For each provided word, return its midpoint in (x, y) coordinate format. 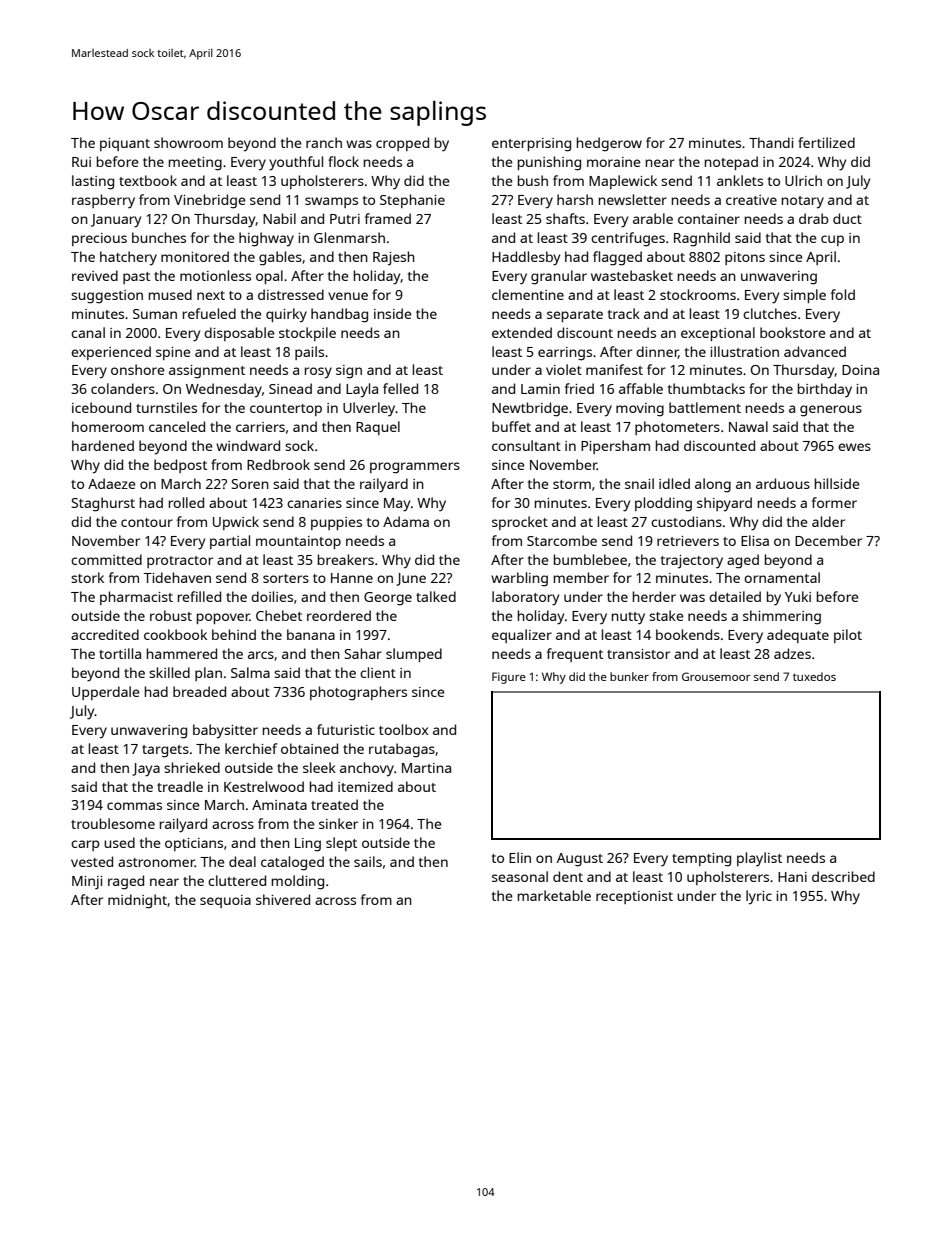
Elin (520, 857)
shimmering (782, 617)
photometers (677, 428)
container (709, 219)
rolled (186, 502)
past (136, 278)
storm (572, 484)
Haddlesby (526, 258)
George (388, 599)
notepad (731, 163)
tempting (701, 860)
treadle (180, 786)
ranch (324, 142)
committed (106, 559)
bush (533, 180)
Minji (87, 883)
